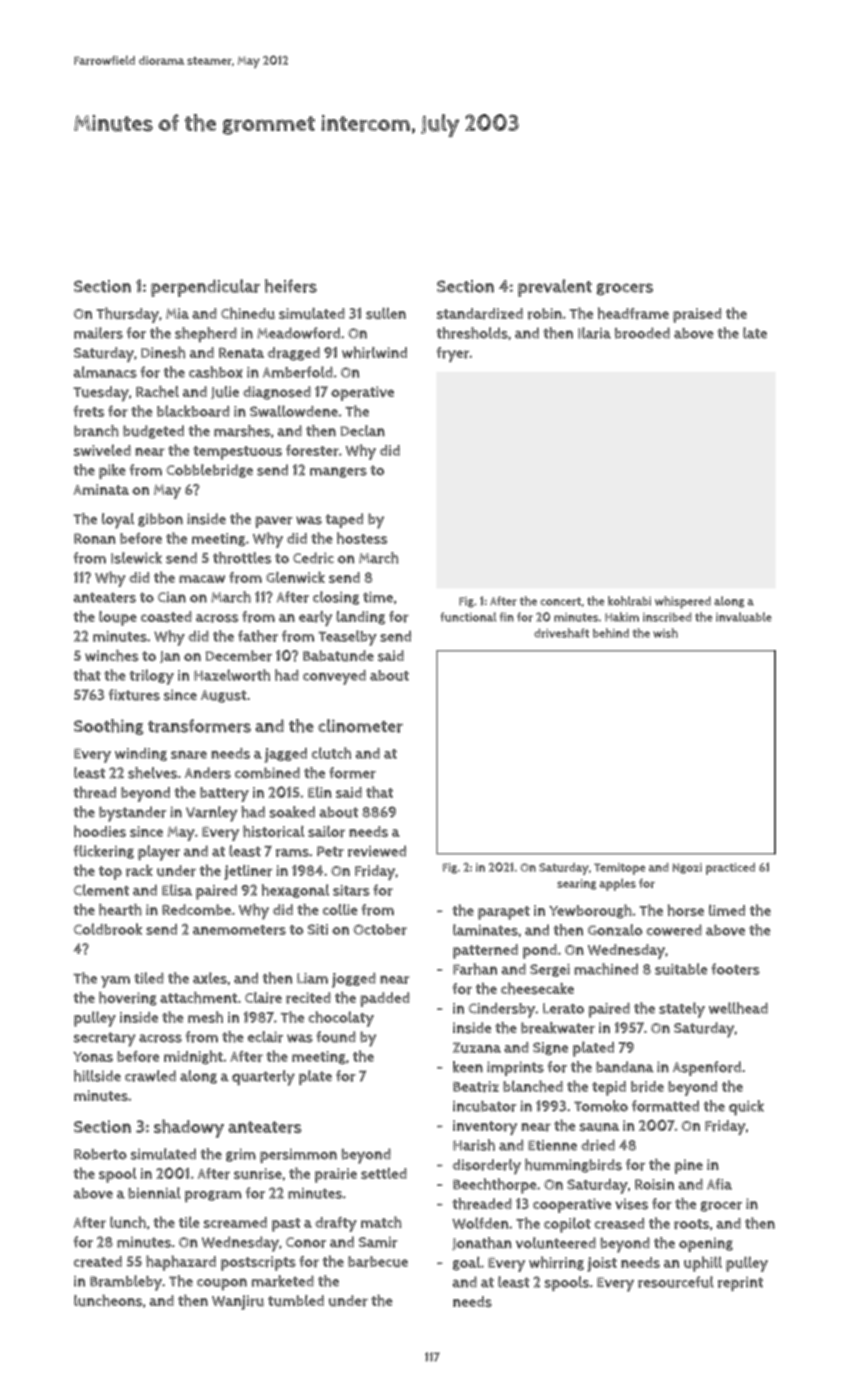 The image size is (849, 1400). What do you see at coordinates (697, 315) in the screenshot?
I see `praised` at bounding box center [697, 315].
